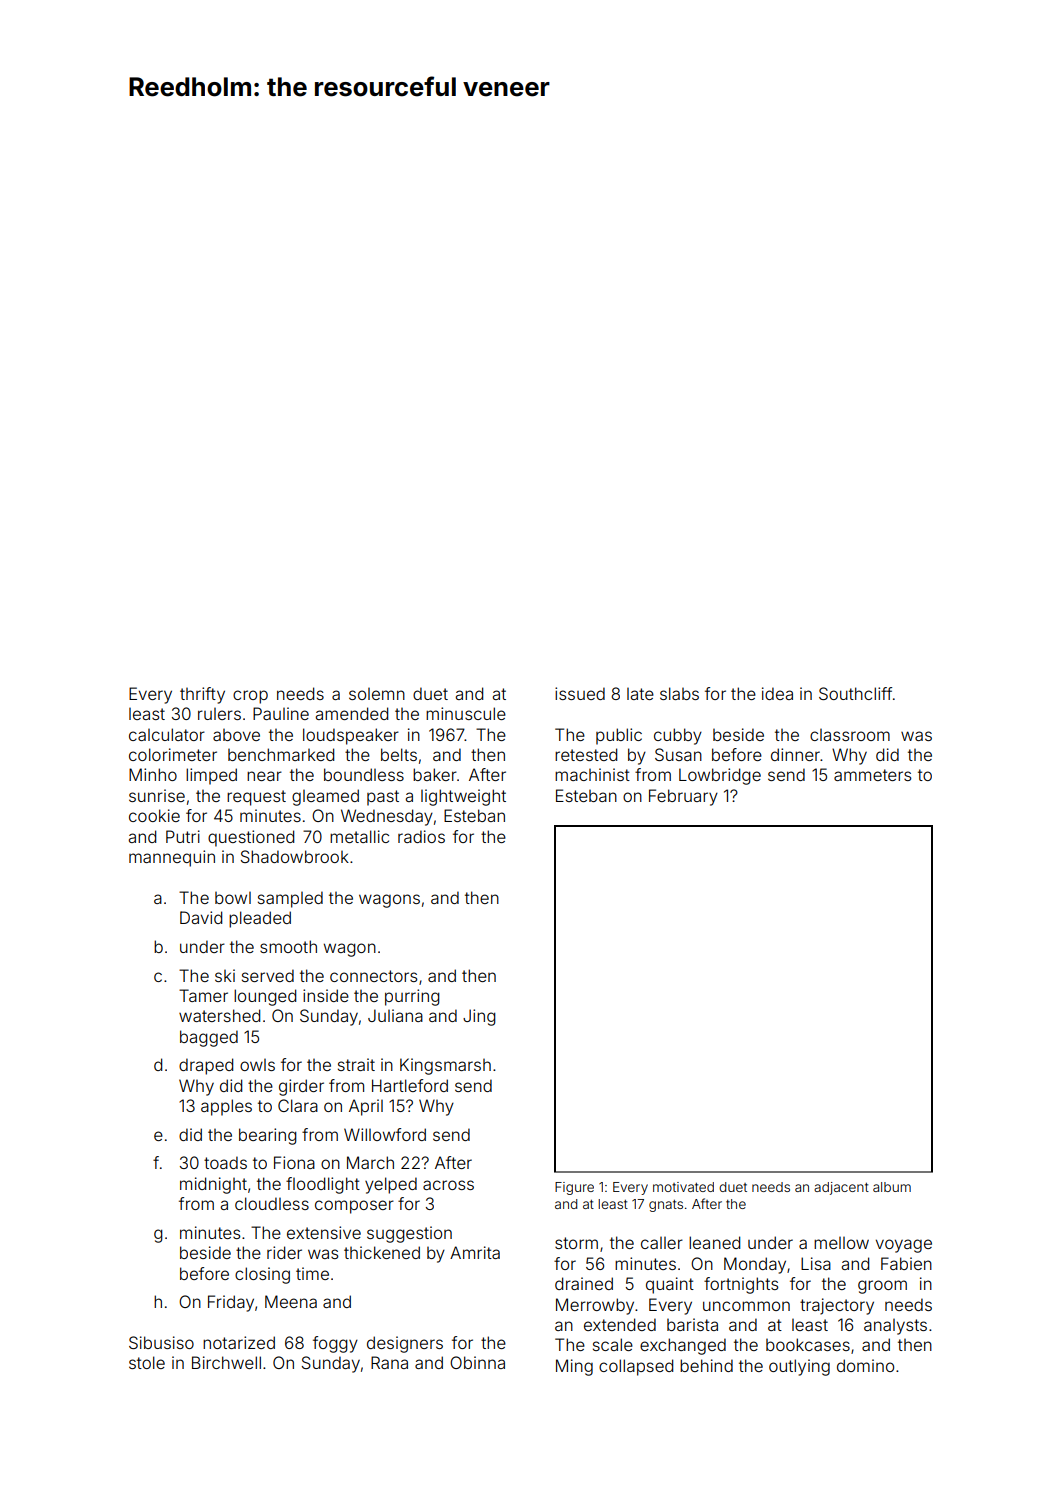 The width and height of the image is (1061, 1507). What do you see at coordinates (865, 1365) in the image?
I see `domino` at bounding box center [865, 1365].
